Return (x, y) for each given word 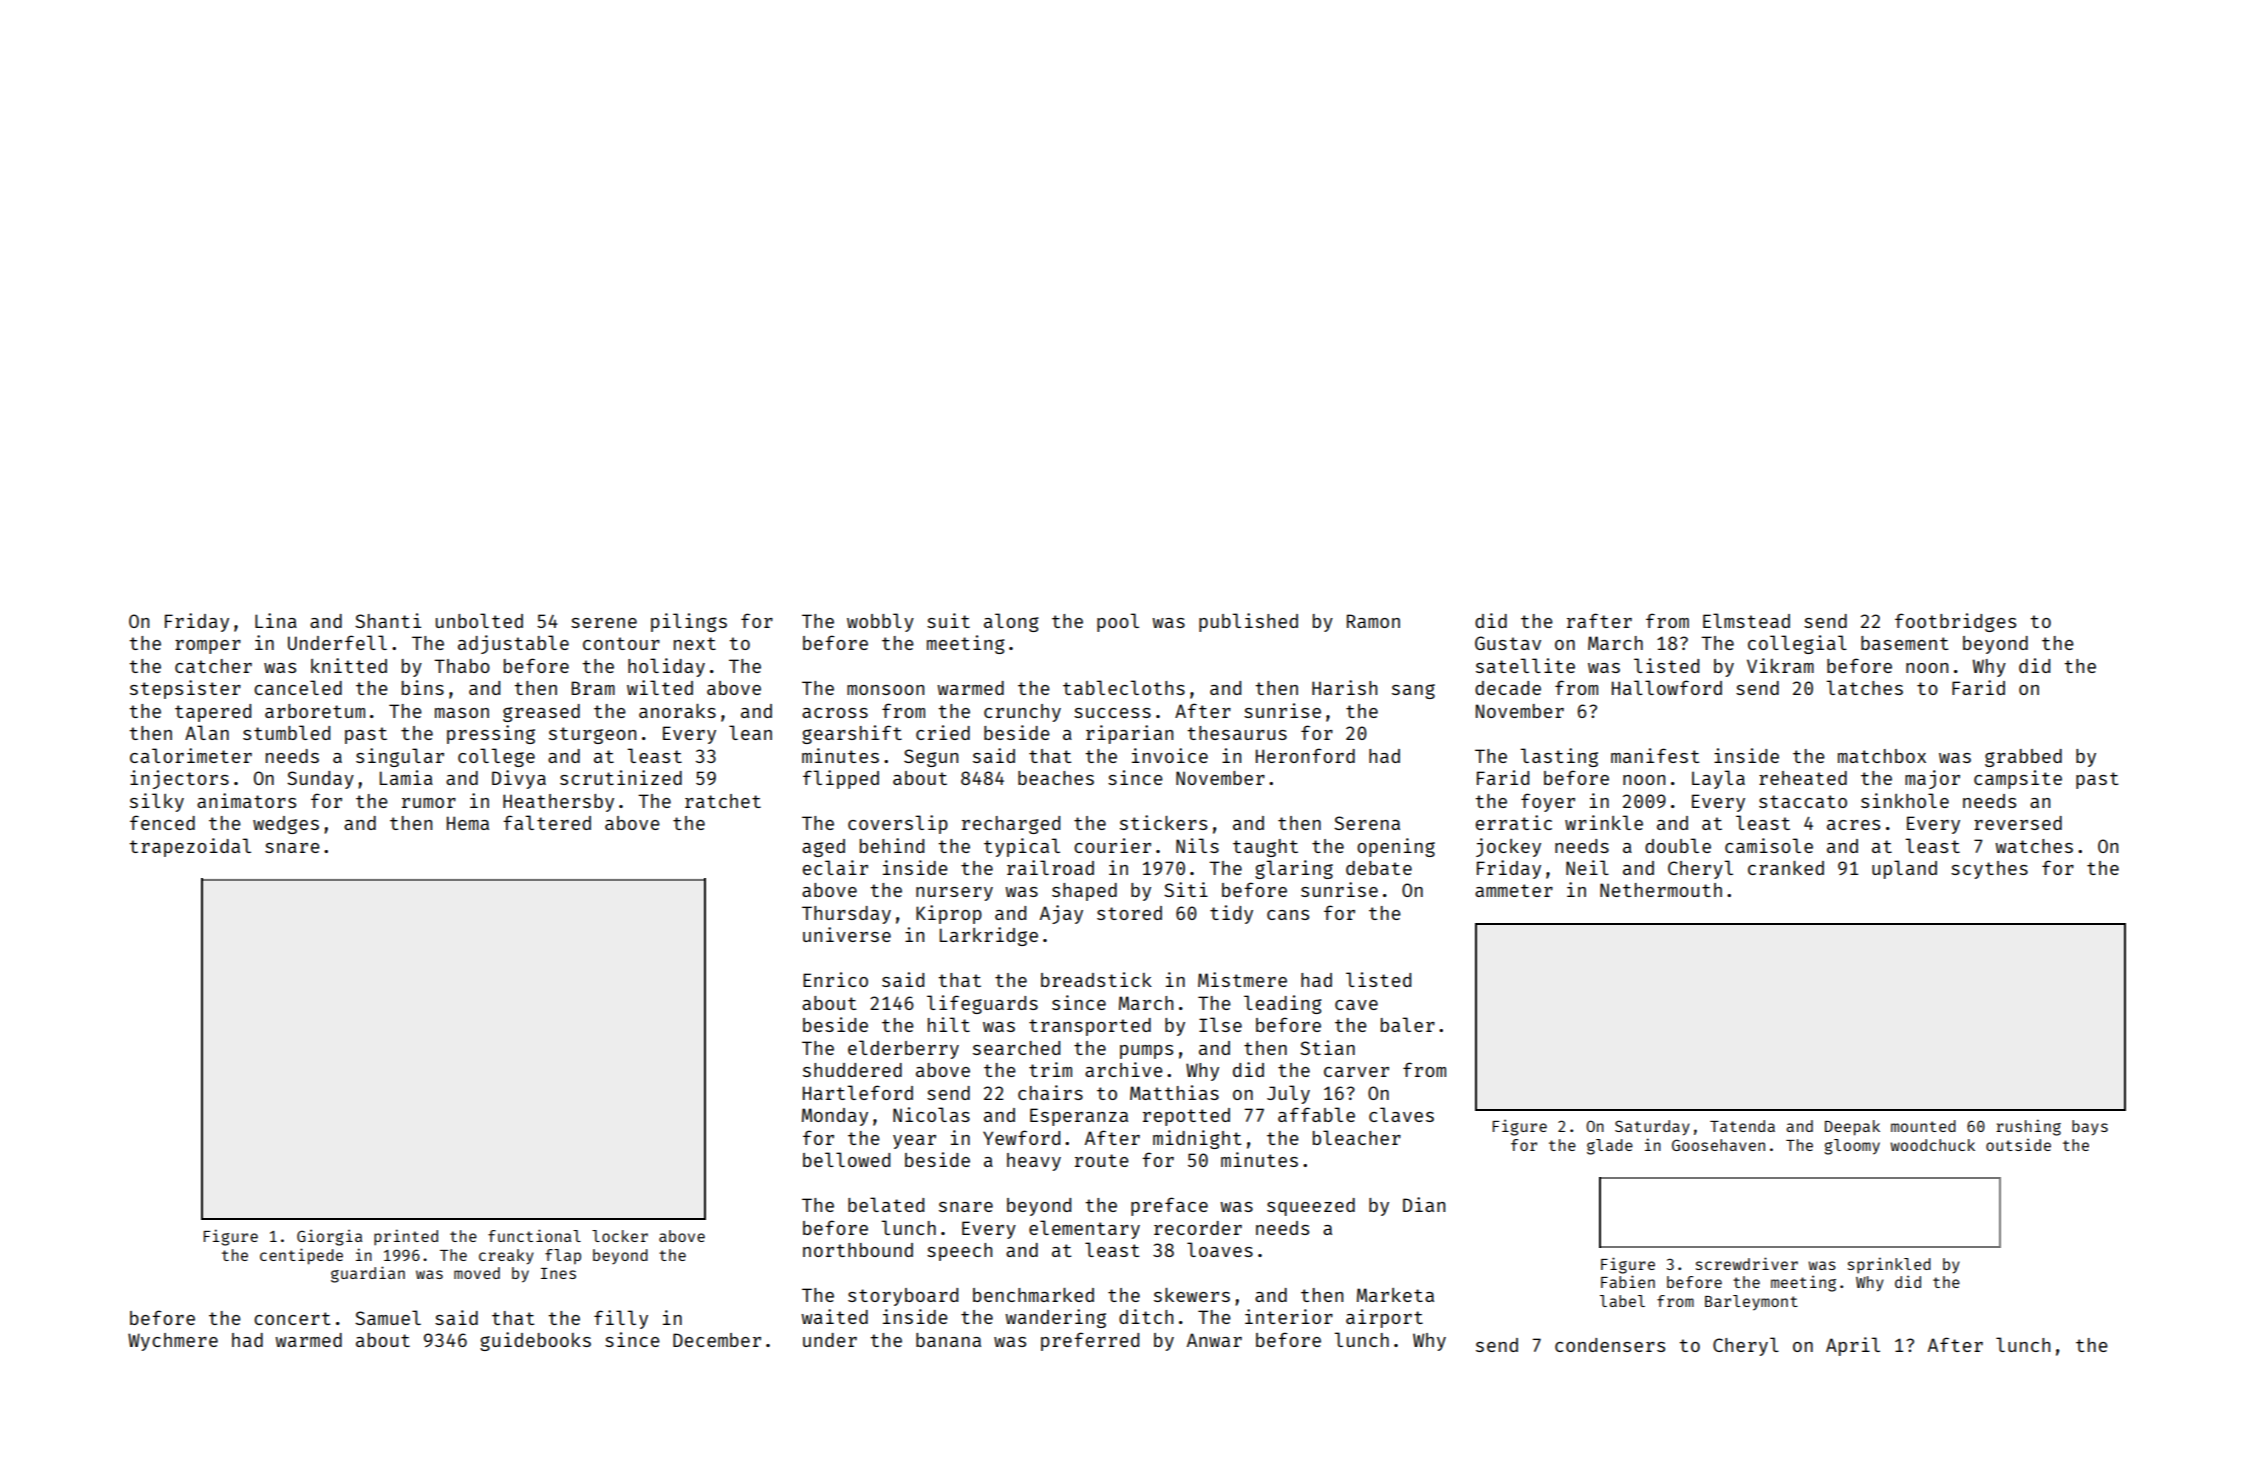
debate (1379, 868)
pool (1118, 622)
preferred (1090, 1341)
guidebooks (535, 1341)
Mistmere (1242, 979)
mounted (1923, 1126)
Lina (276, 620)
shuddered (852, 1070)
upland (1904, 869)
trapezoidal (190, 847)
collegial (1797, 644)
